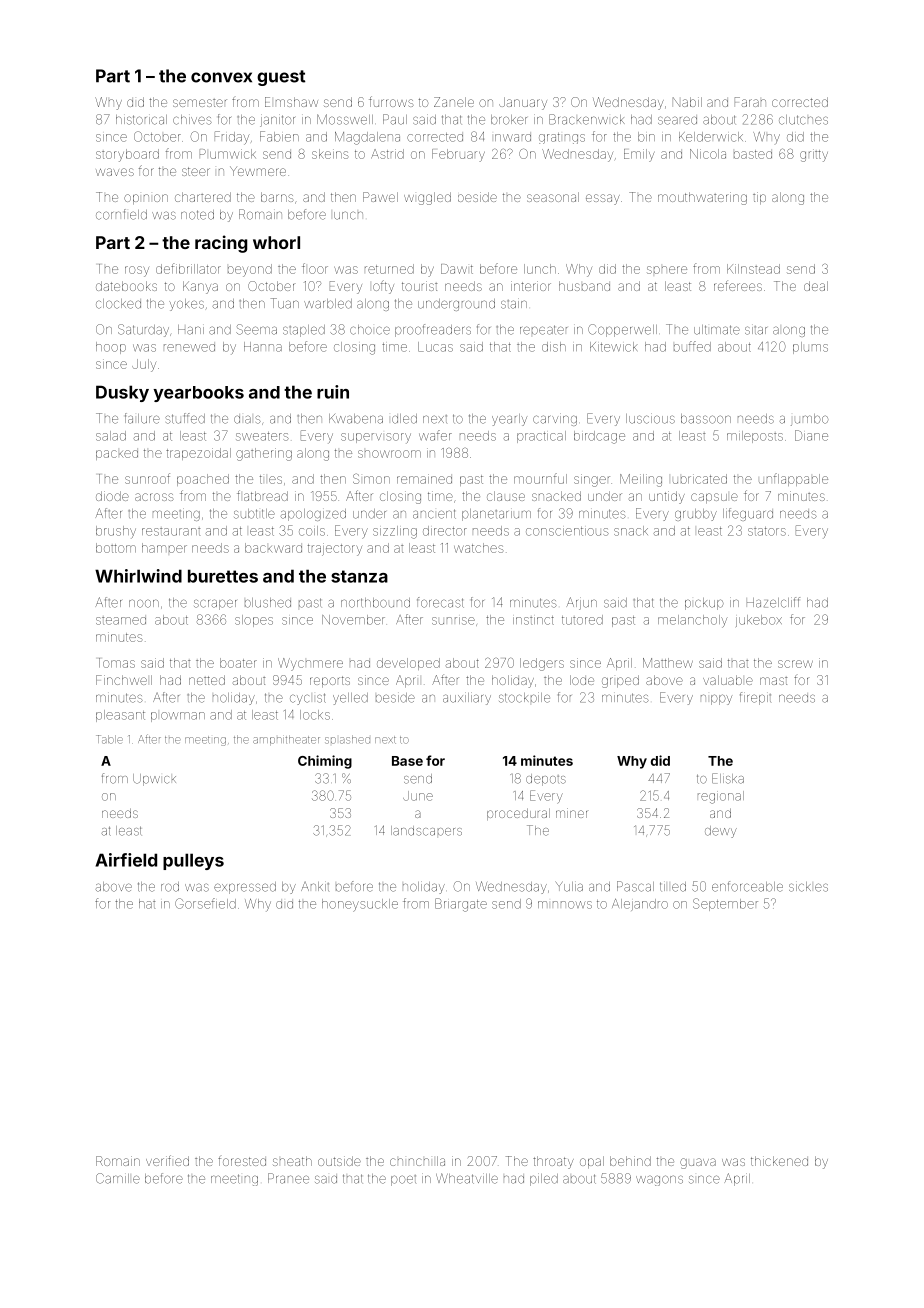 The image size is (924, 1308). I want to click on backward, so click(273, 548).
